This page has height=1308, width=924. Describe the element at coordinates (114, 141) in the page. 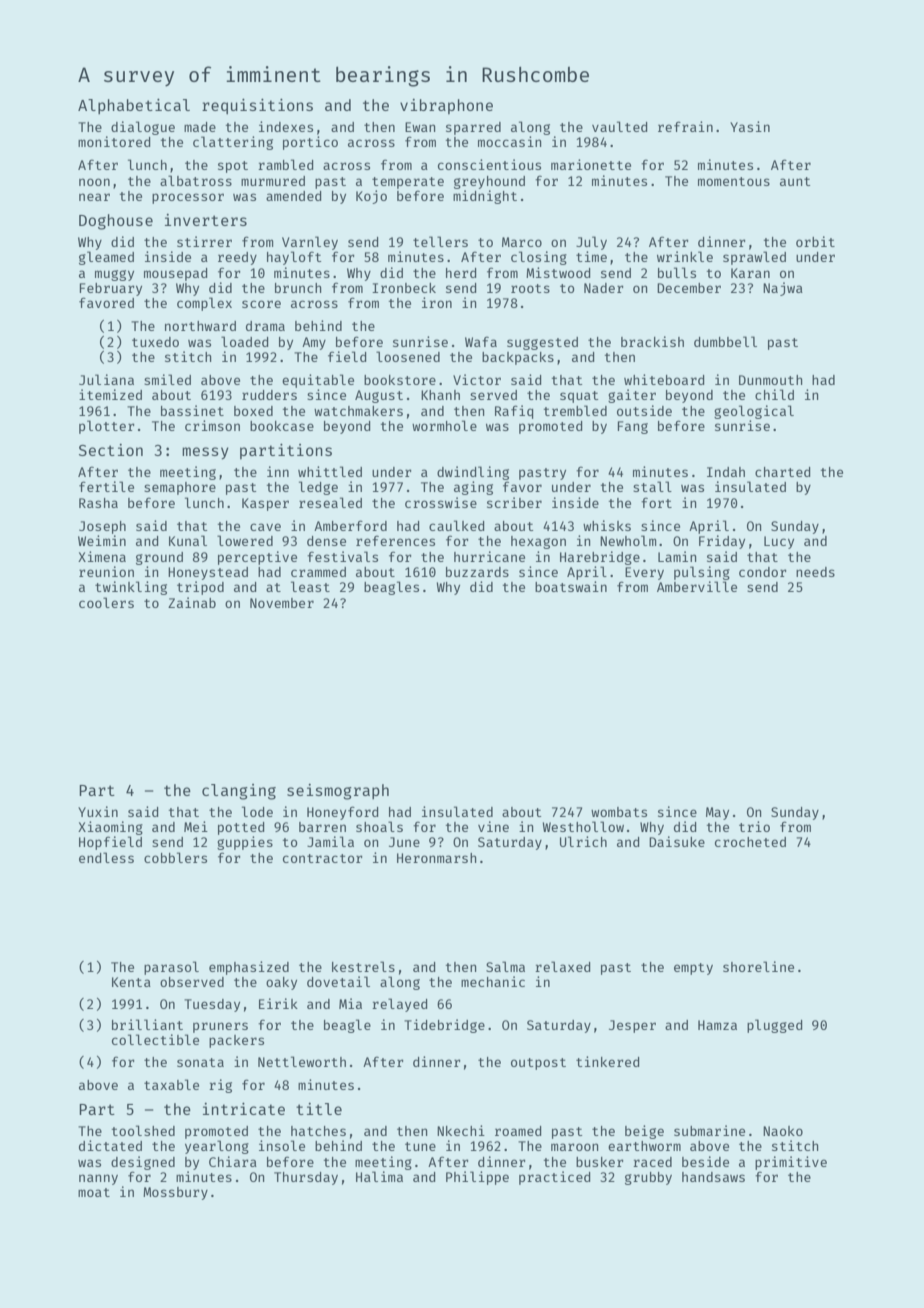

I see `monitored` at that location.
